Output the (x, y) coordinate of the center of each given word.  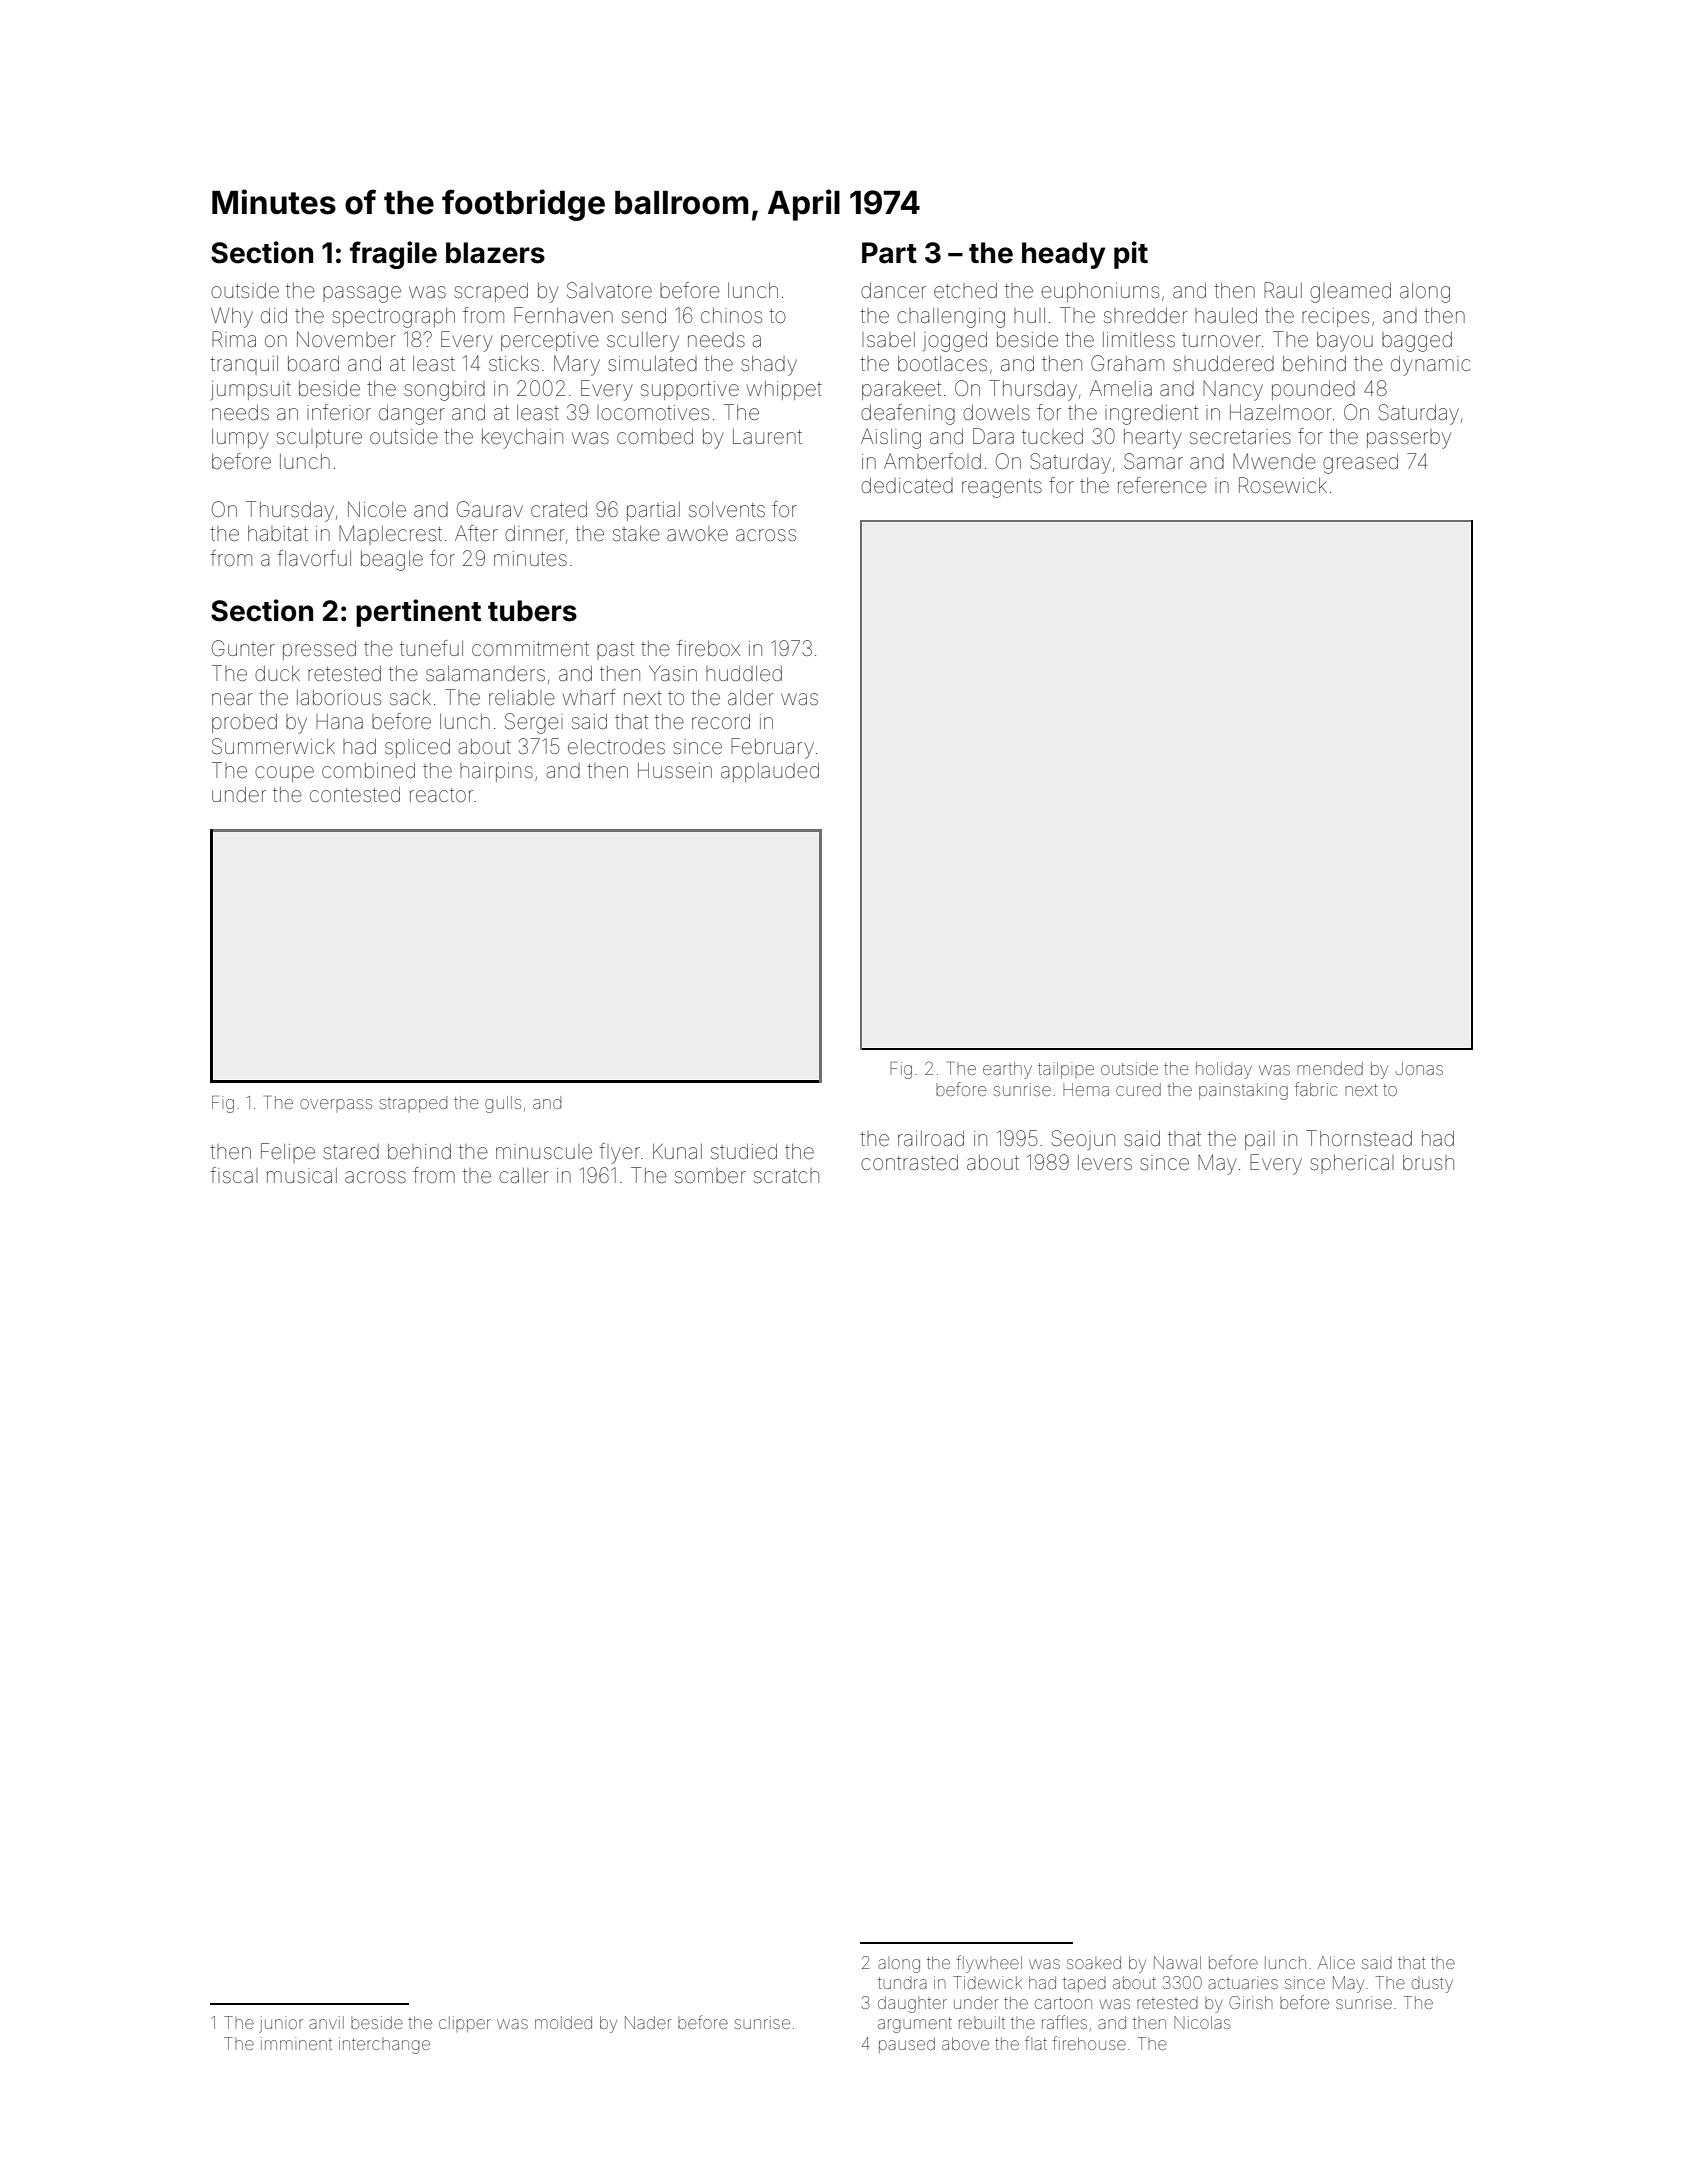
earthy (1007, 1070)
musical (302, 1175)
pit (1131, 255)
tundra (902, 1983)
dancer (893, 291)
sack (410, 698)
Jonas (1419, 1068)
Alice (1336, 1962)
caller (524, 1176)
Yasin (673, 673)
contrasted (909, 1163)
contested (355, 795)
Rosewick (1283, 485)
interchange (384, 2045)
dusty (1432, 1985)
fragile (393, 255)
